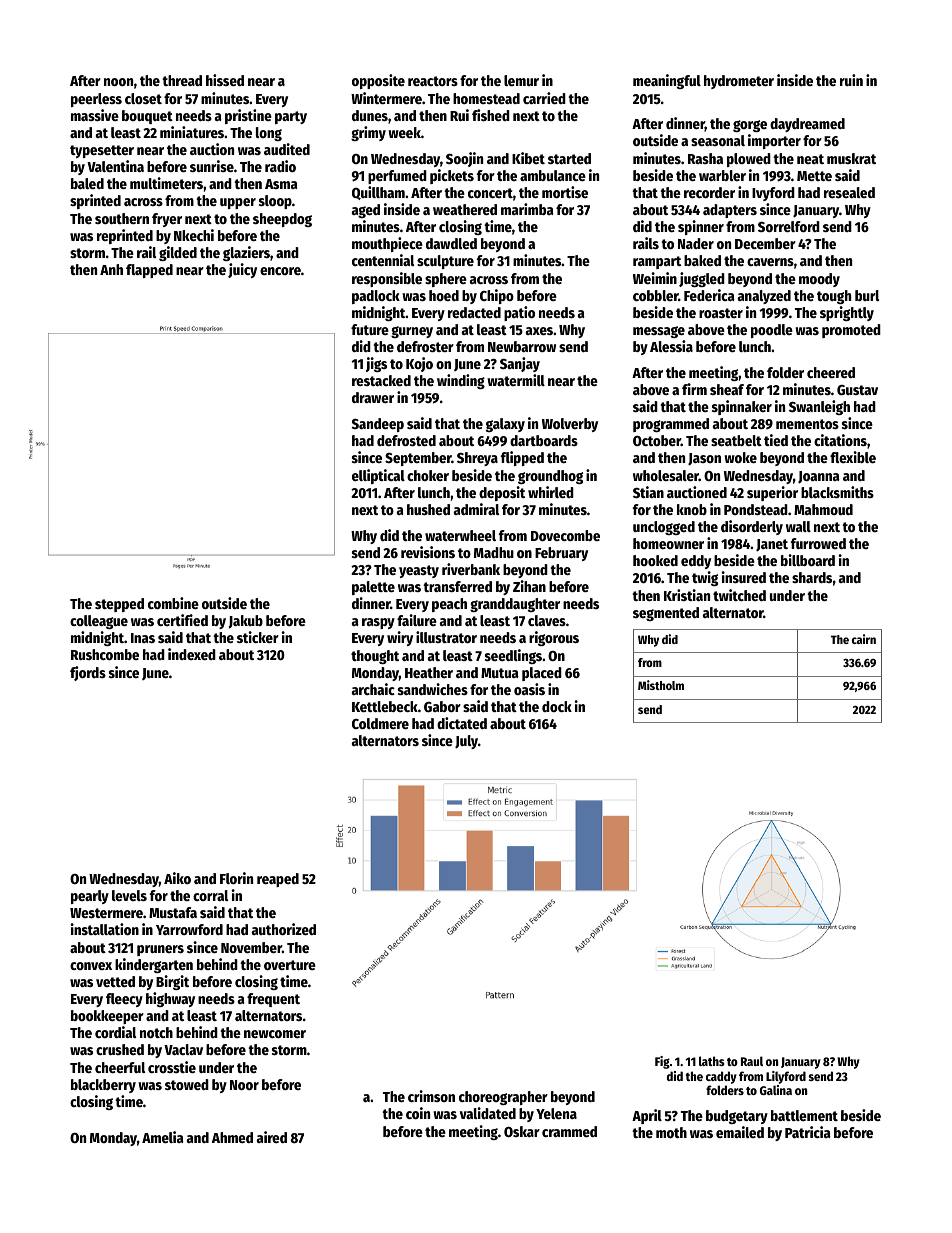 Image resolution: width=952 pixels, height=1233 pixels. Describe the element at coordinates (867, 295) in the document. I see `burl` at that location.
